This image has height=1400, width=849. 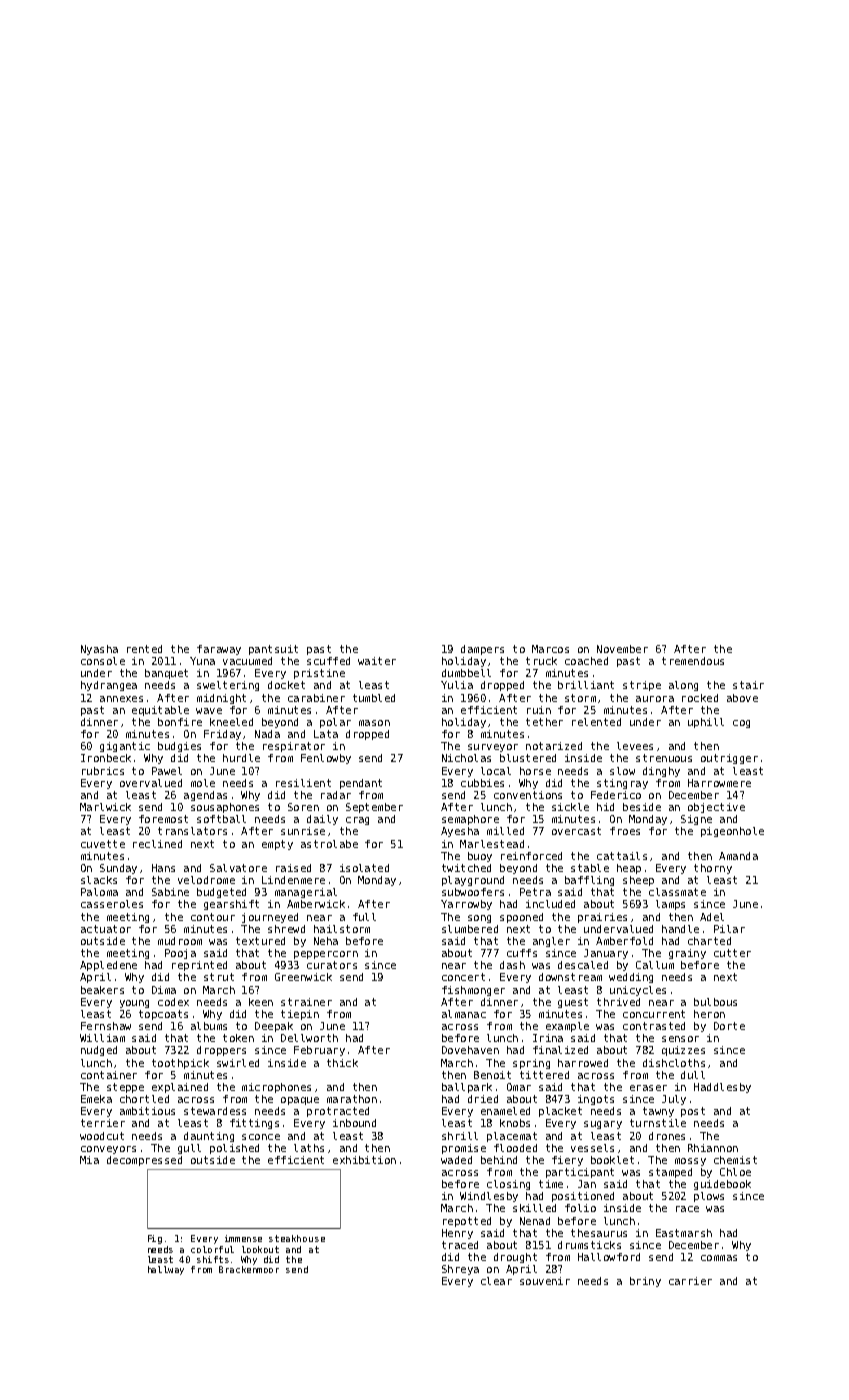 I want to click on song, so click(x=479, y=919).
